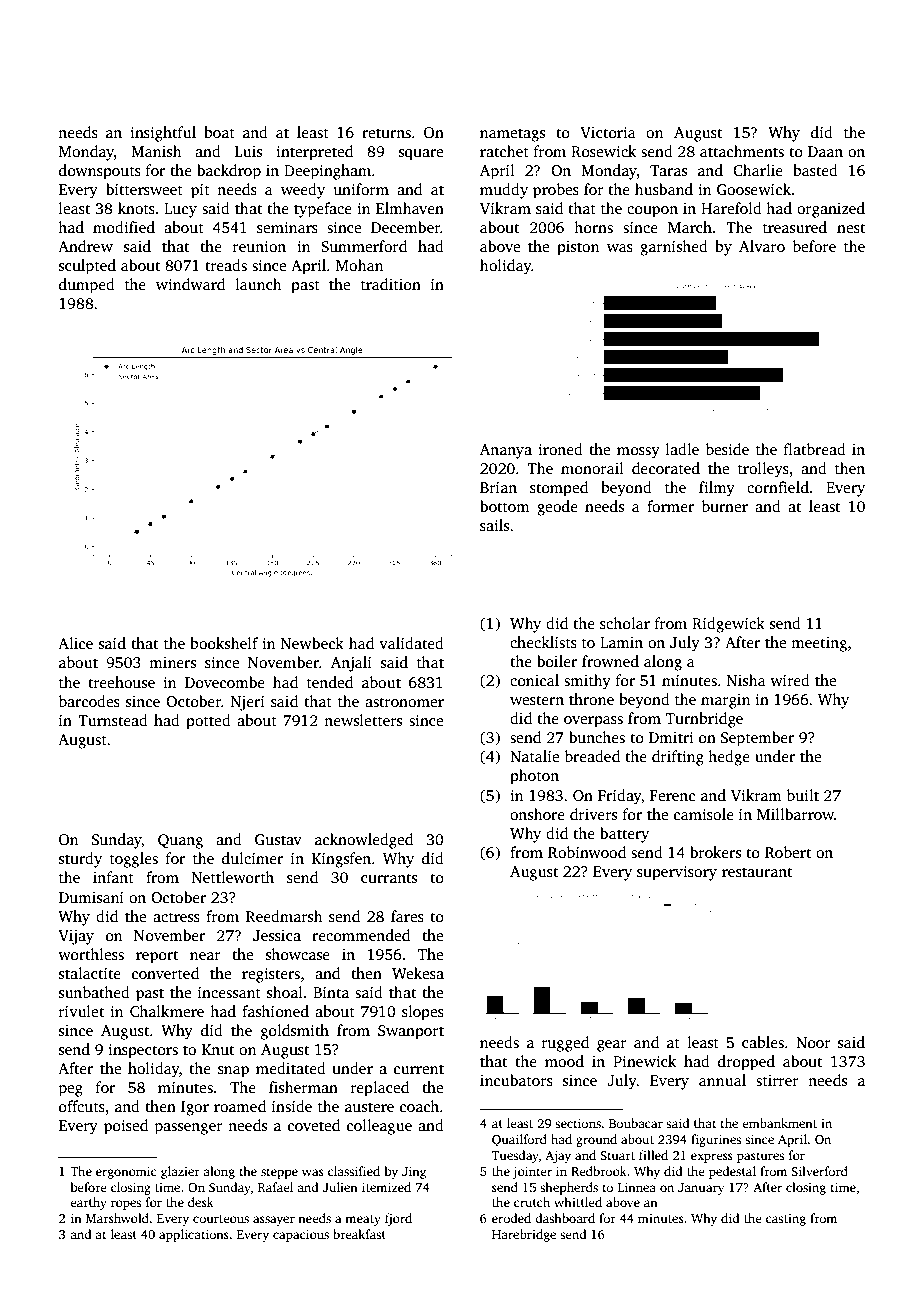  Describe the element at coordinates (163, 134) in the screenshot. I see `insightful` at that location.
